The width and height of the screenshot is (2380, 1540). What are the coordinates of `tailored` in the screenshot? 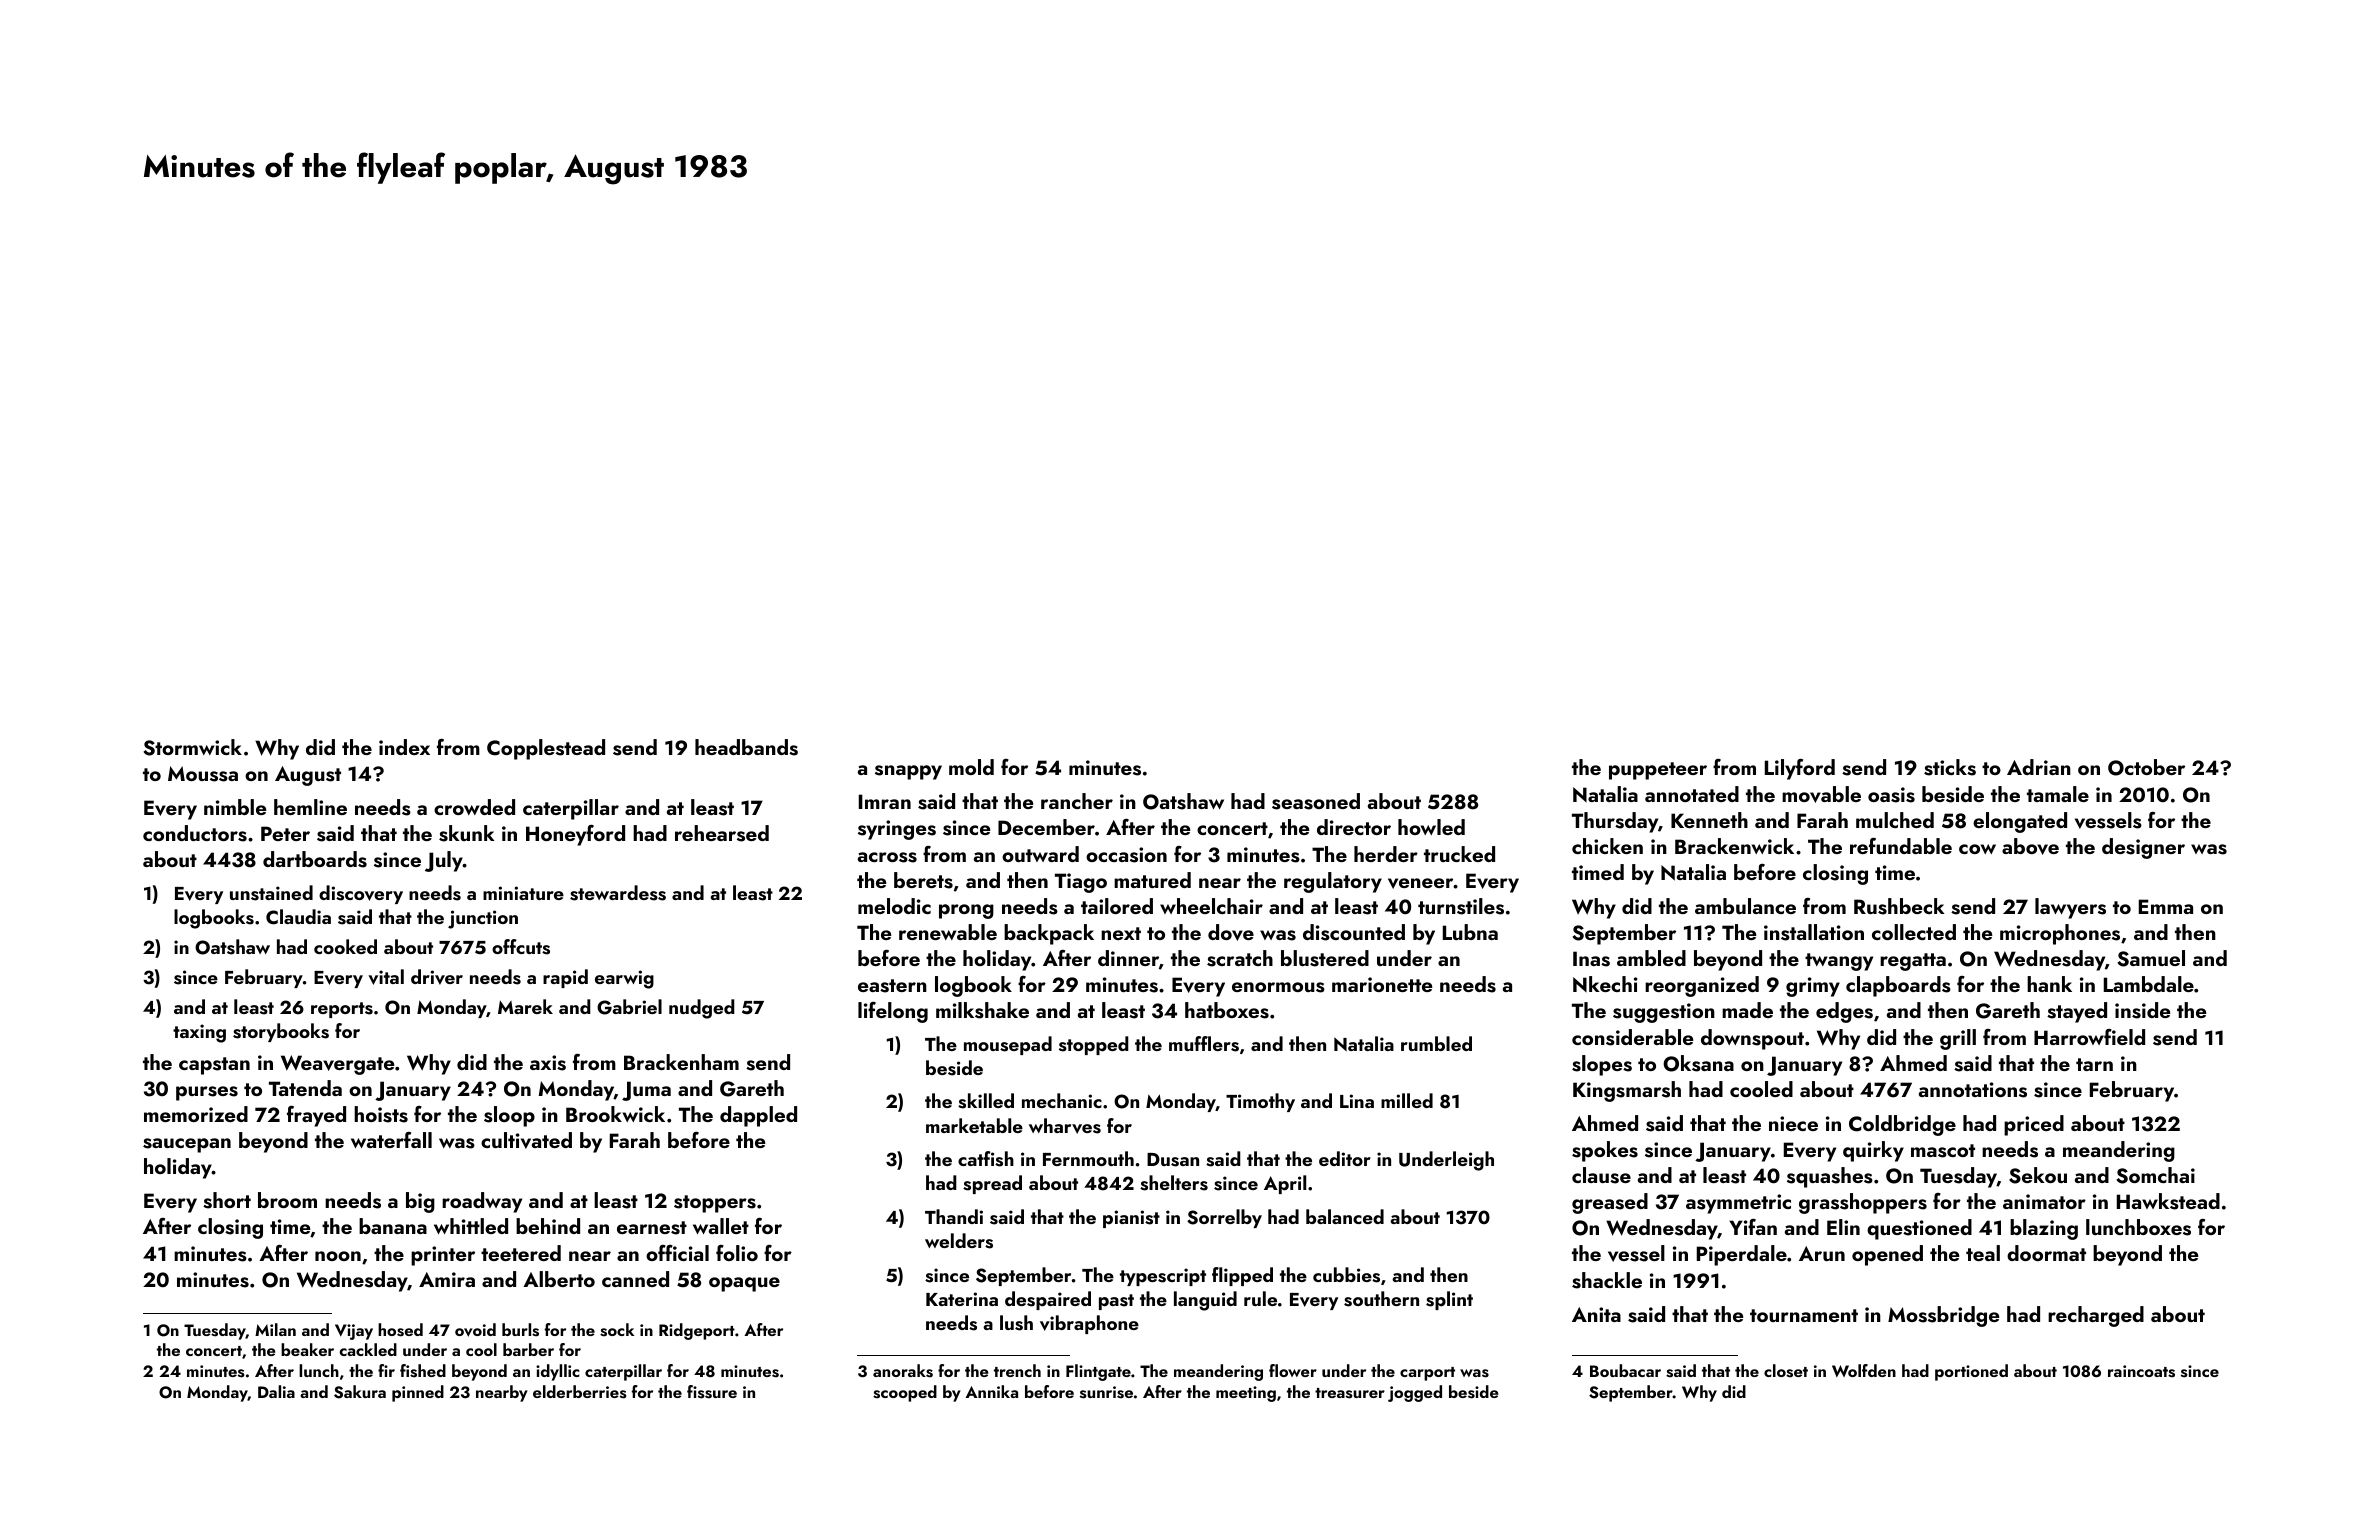 It's located at (1117, 906).
